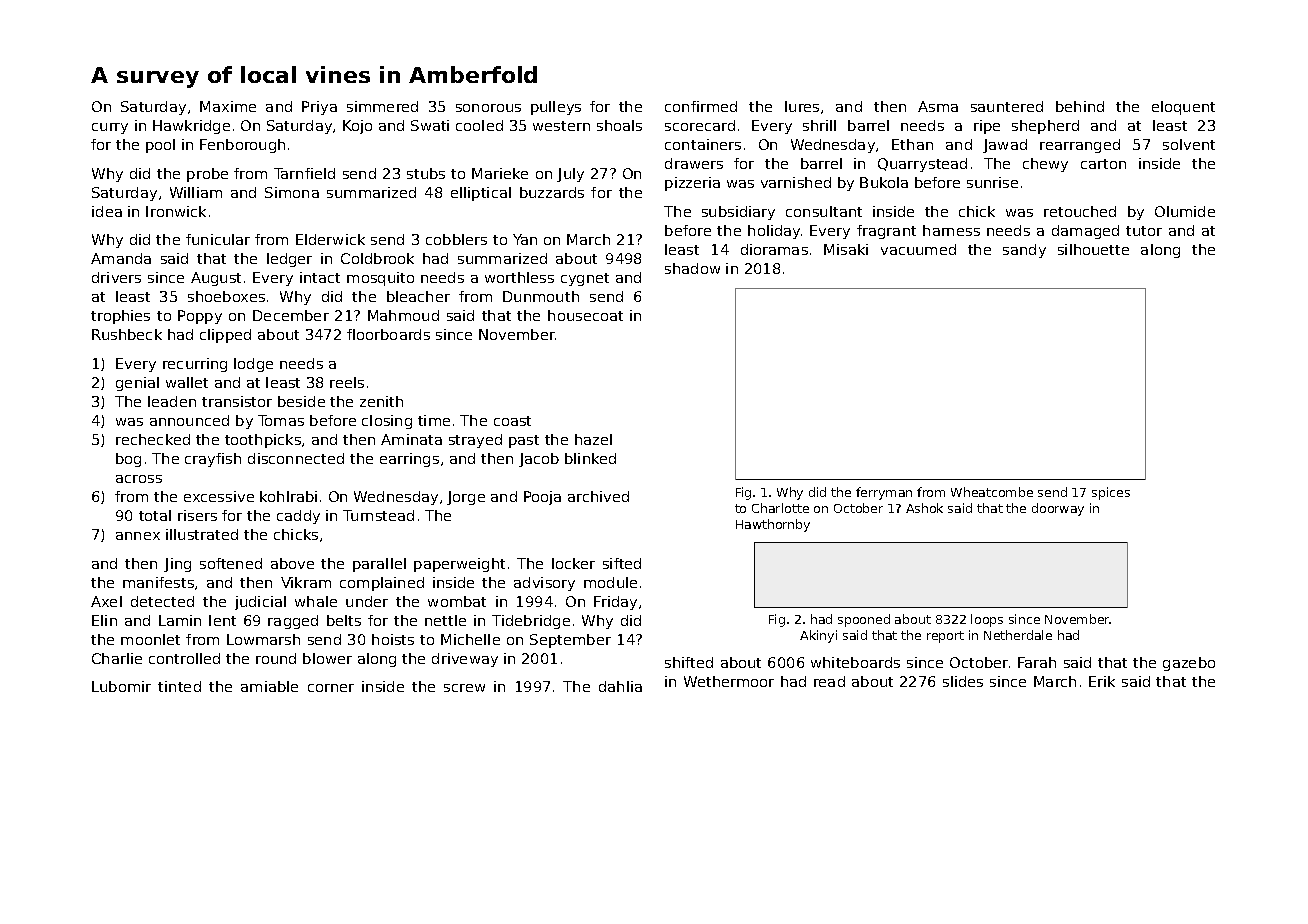 This screenshot has width=1308, height=924. Describe the element at coordinates (1093, 249) in the screenshot. I see `silhouette` at that location.
